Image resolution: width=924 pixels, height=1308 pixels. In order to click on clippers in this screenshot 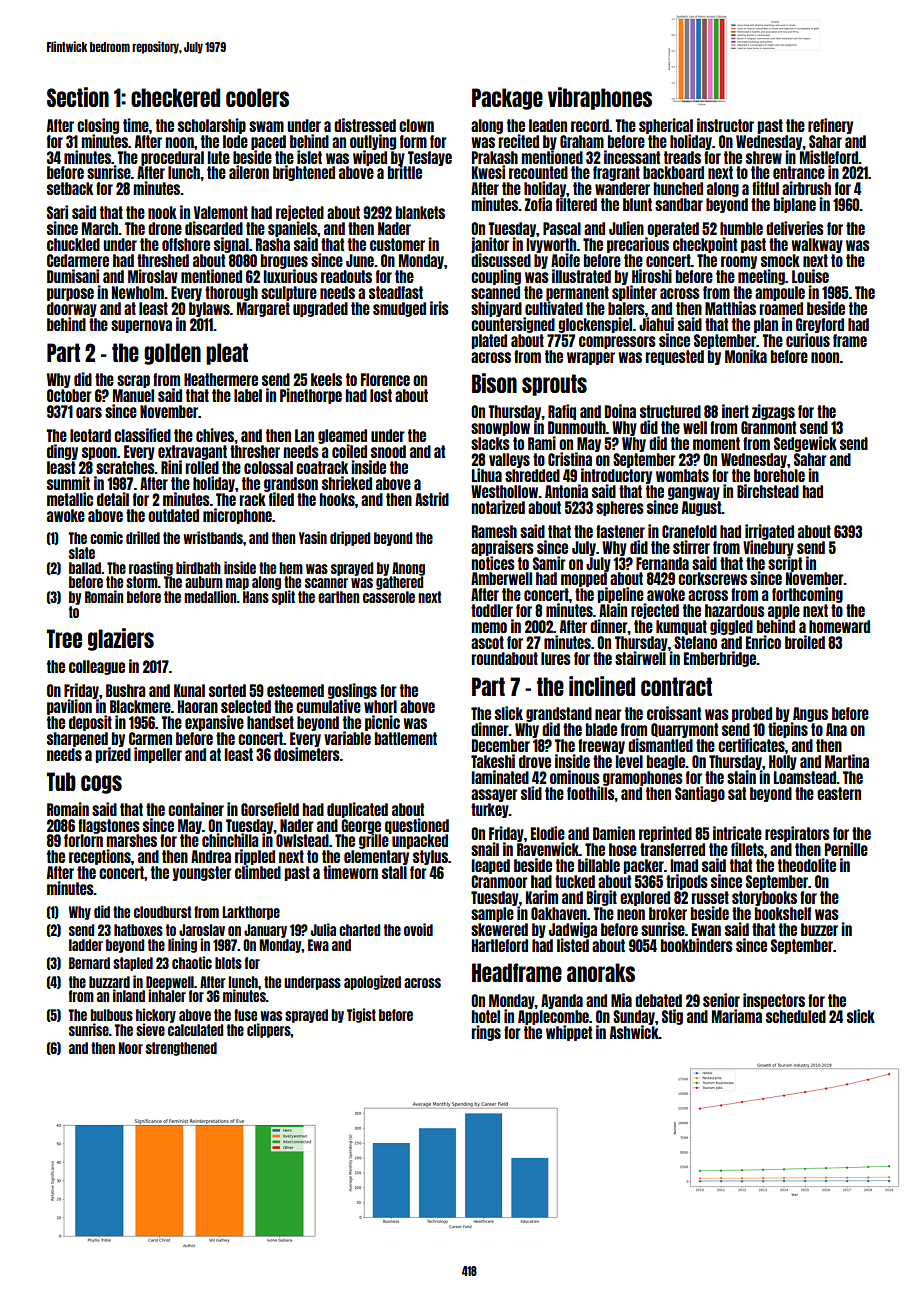, I will do `click(269, 1030)`.
